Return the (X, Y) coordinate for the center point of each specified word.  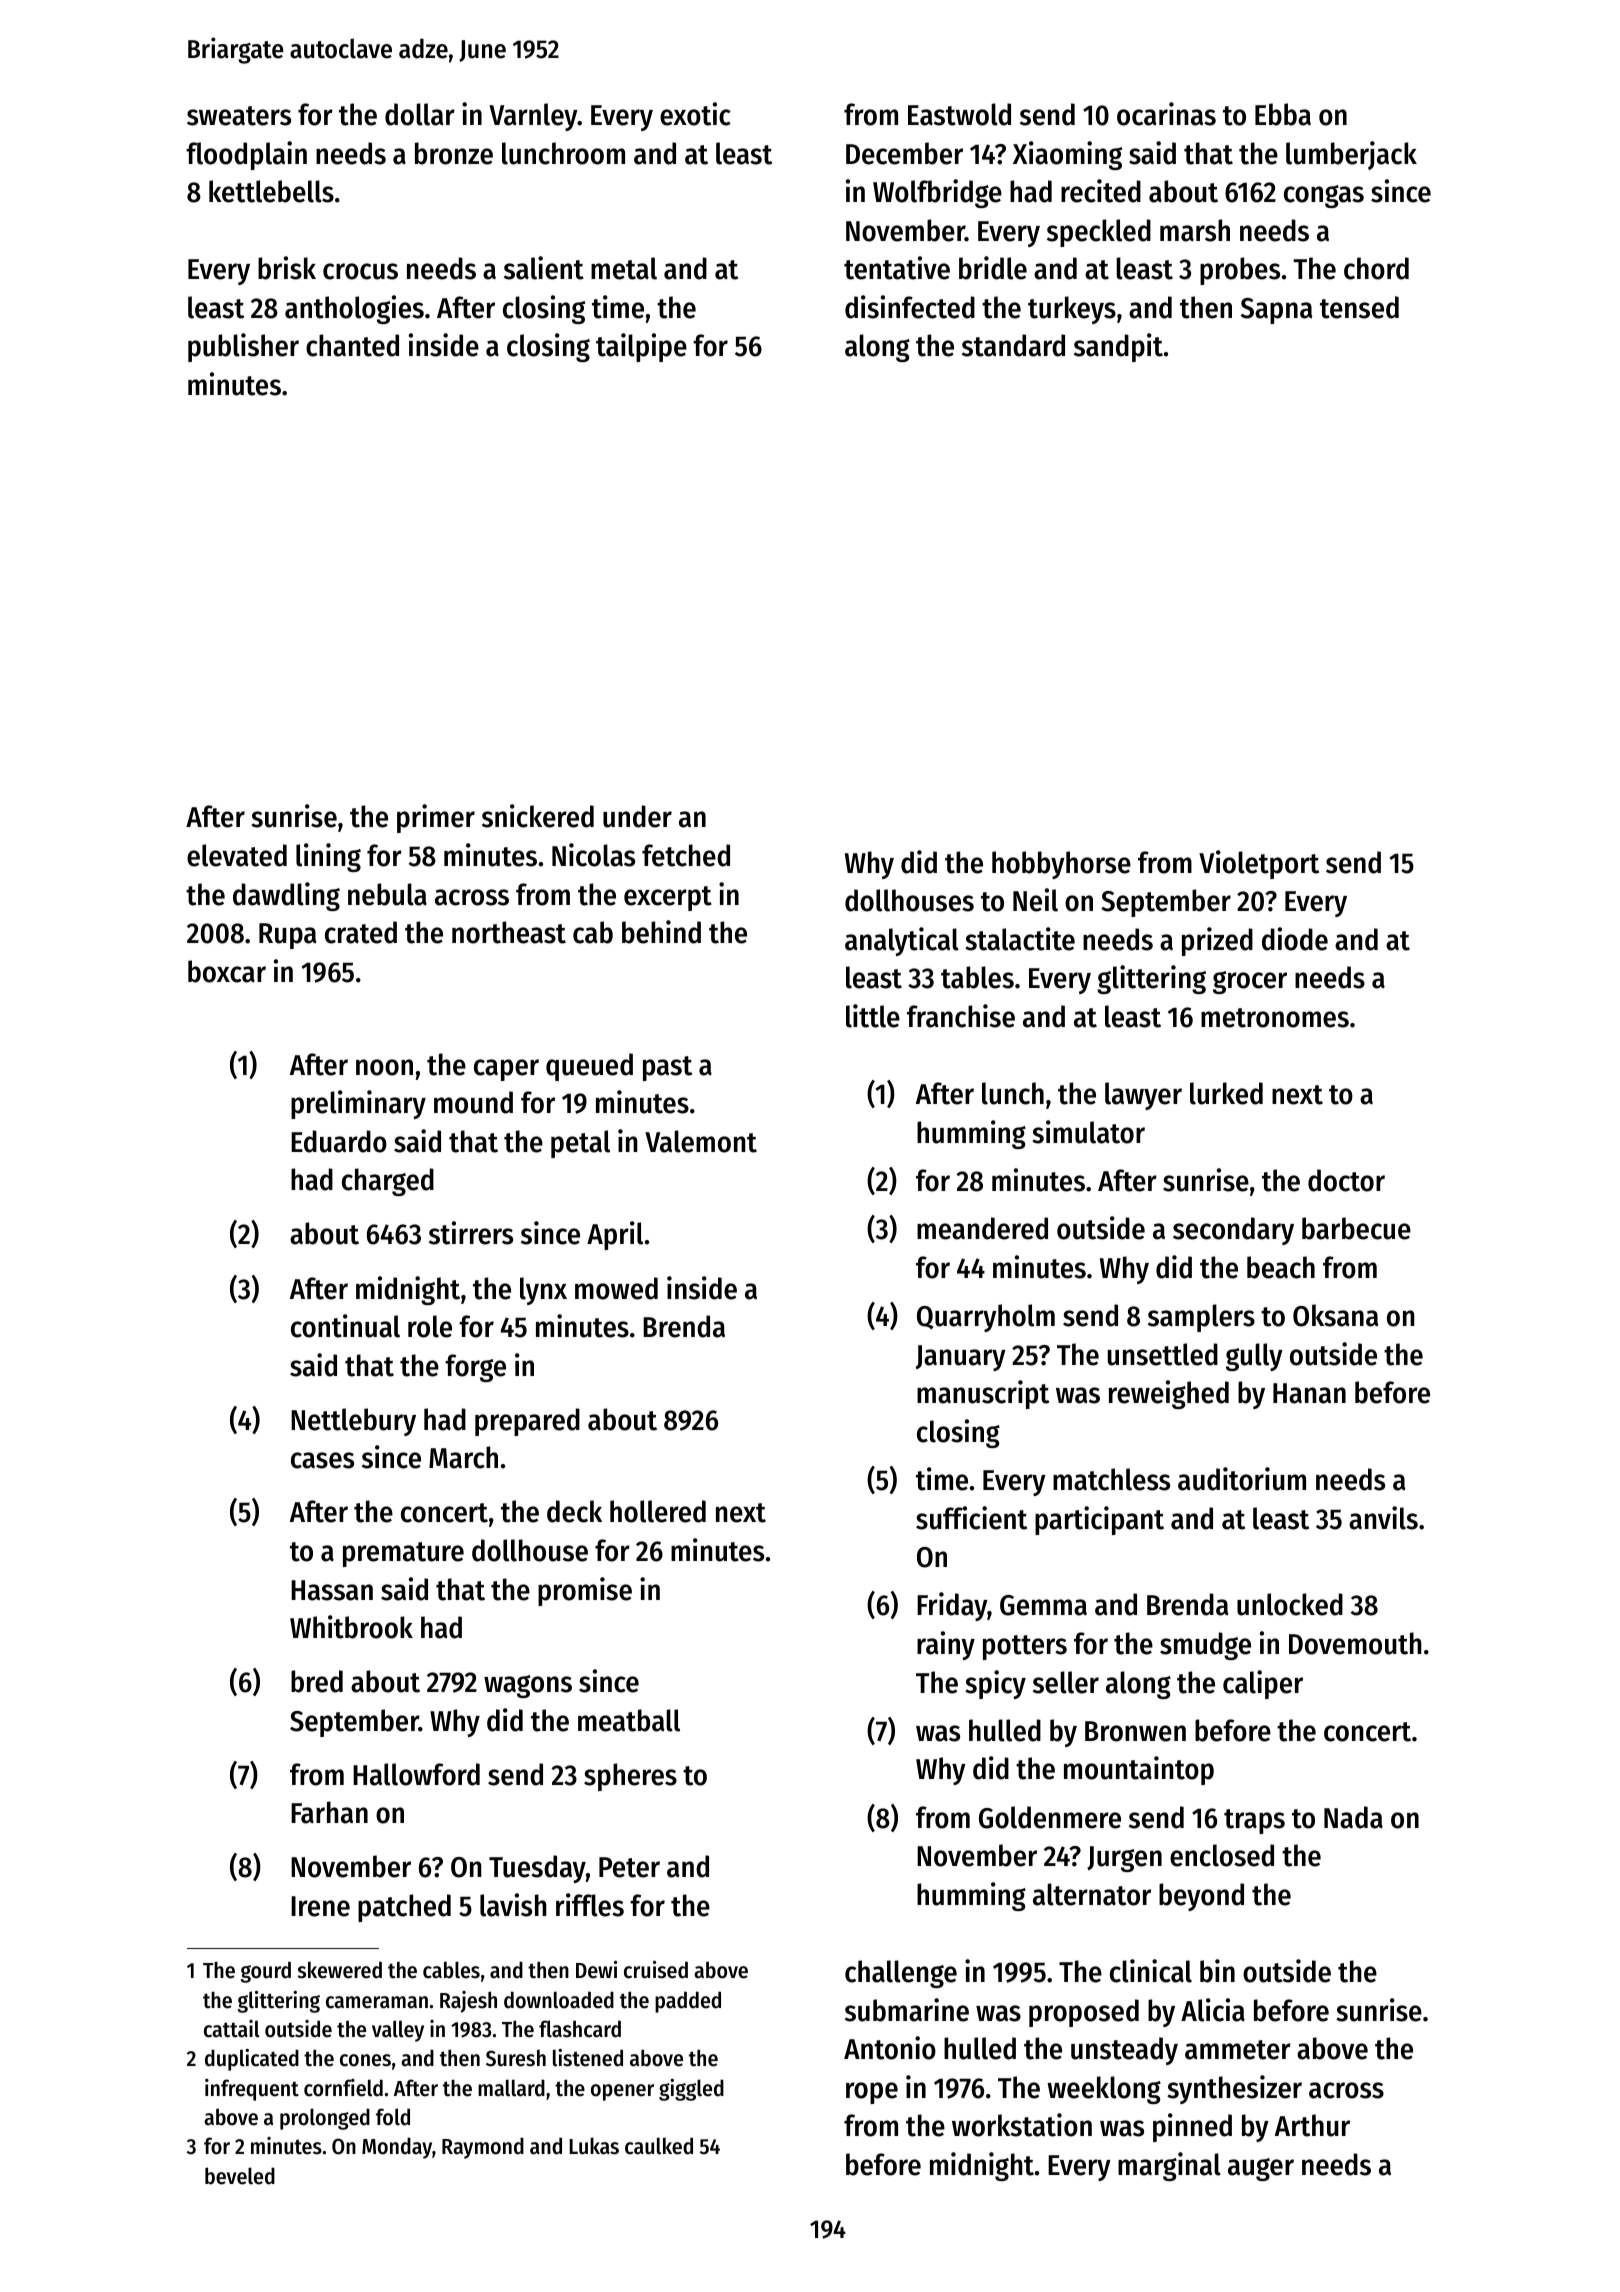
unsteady (1124, 2051)
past (667, 1068)
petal (580, 1144)
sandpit (1118, 347)
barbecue (1356, 1228)
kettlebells (271, 191)
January (961, 1358)
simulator (1088, 1132)
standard (1013, 345)
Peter (629, 1867)
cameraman (377, 2002)
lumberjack (1351, 155)
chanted (352, 345)
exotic (695, 114)
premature (403, 1554)
